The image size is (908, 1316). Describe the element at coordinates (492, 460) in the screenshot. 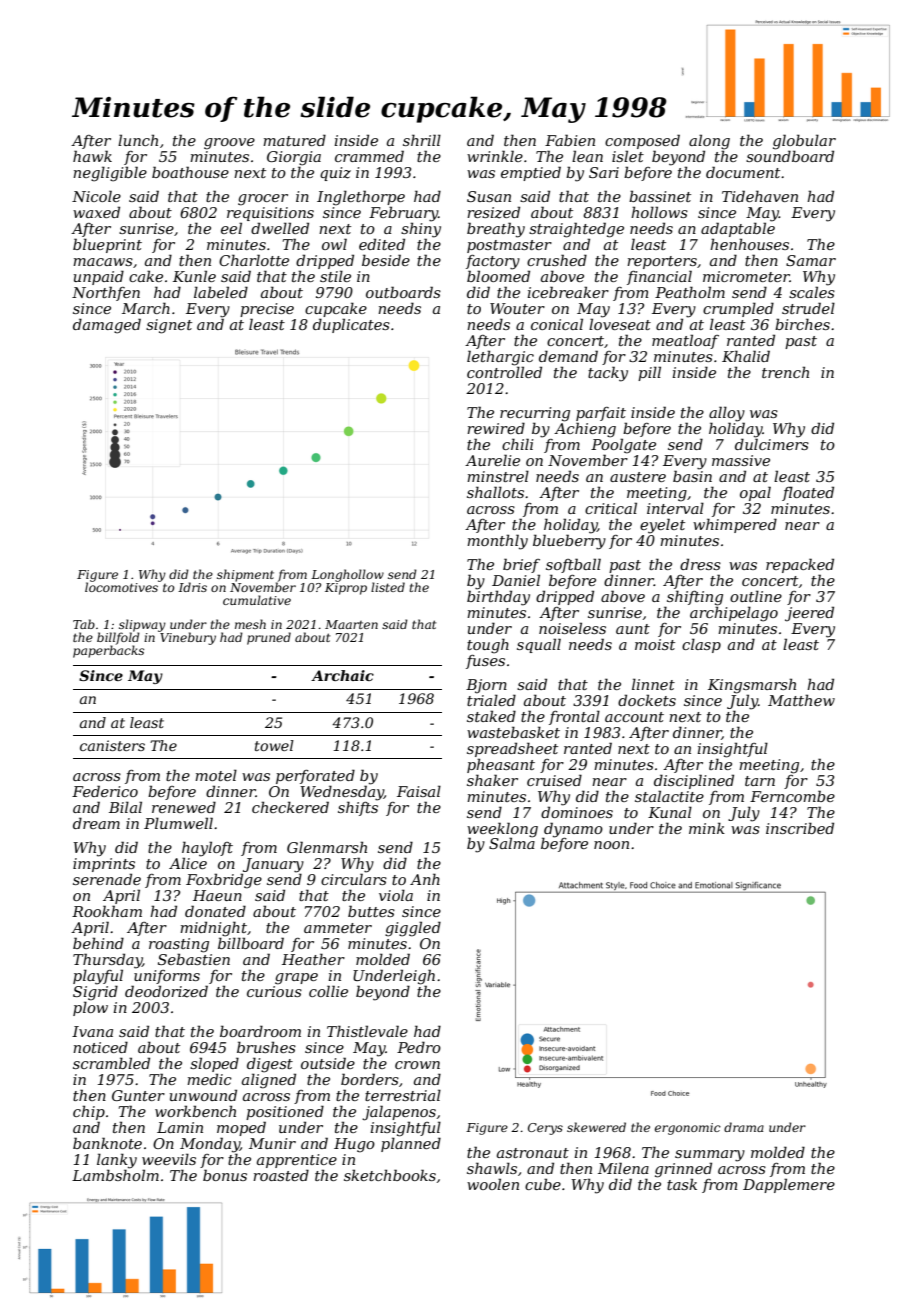

I see `Aurelie` at that location.
